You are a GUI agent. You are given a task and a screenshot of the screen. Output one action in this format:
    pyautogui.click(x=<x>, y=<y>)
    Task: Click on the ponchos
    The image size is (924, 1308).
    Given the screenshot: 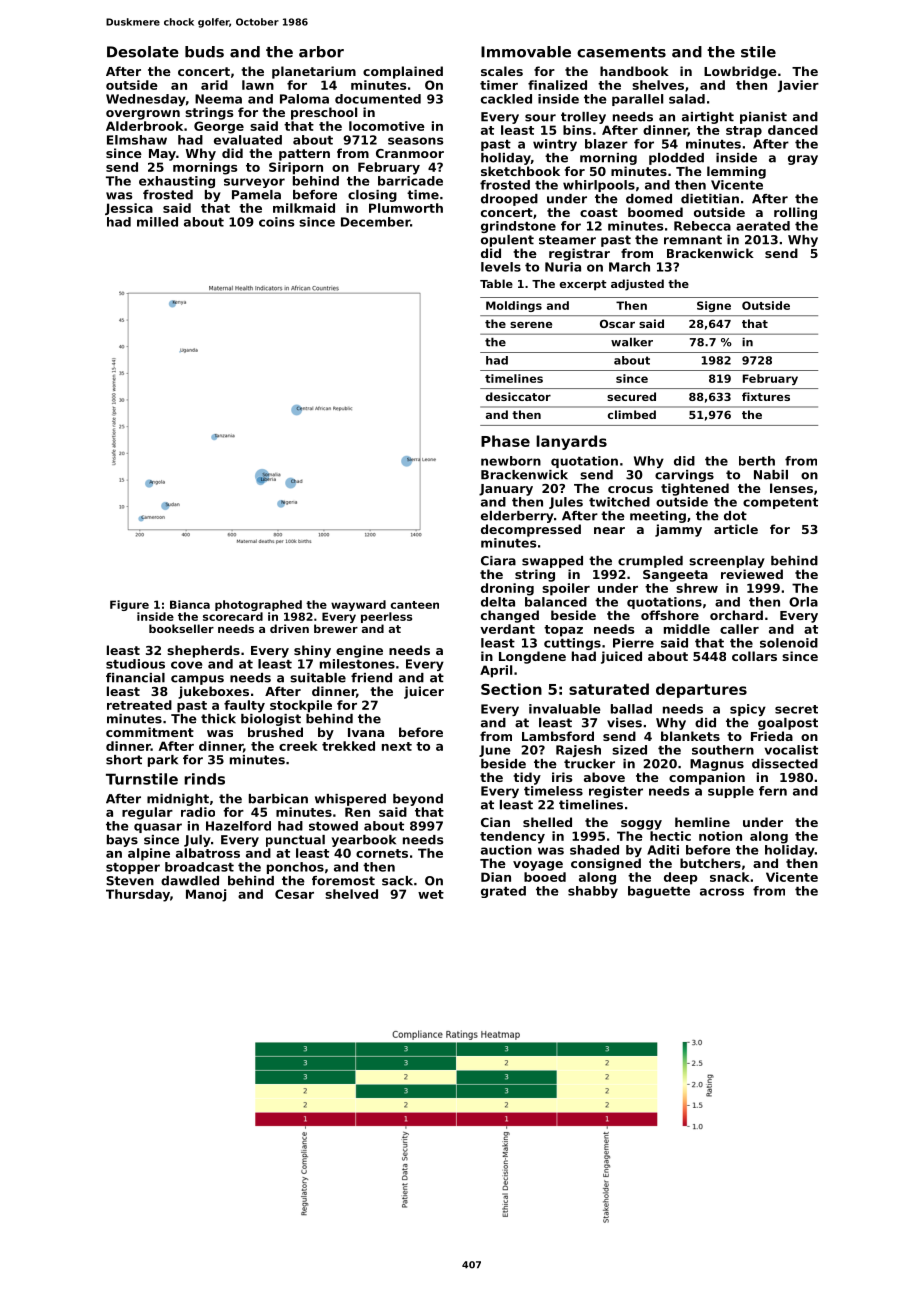 What is the action you would take?
    pyautogui.click(x=295, y=868)
